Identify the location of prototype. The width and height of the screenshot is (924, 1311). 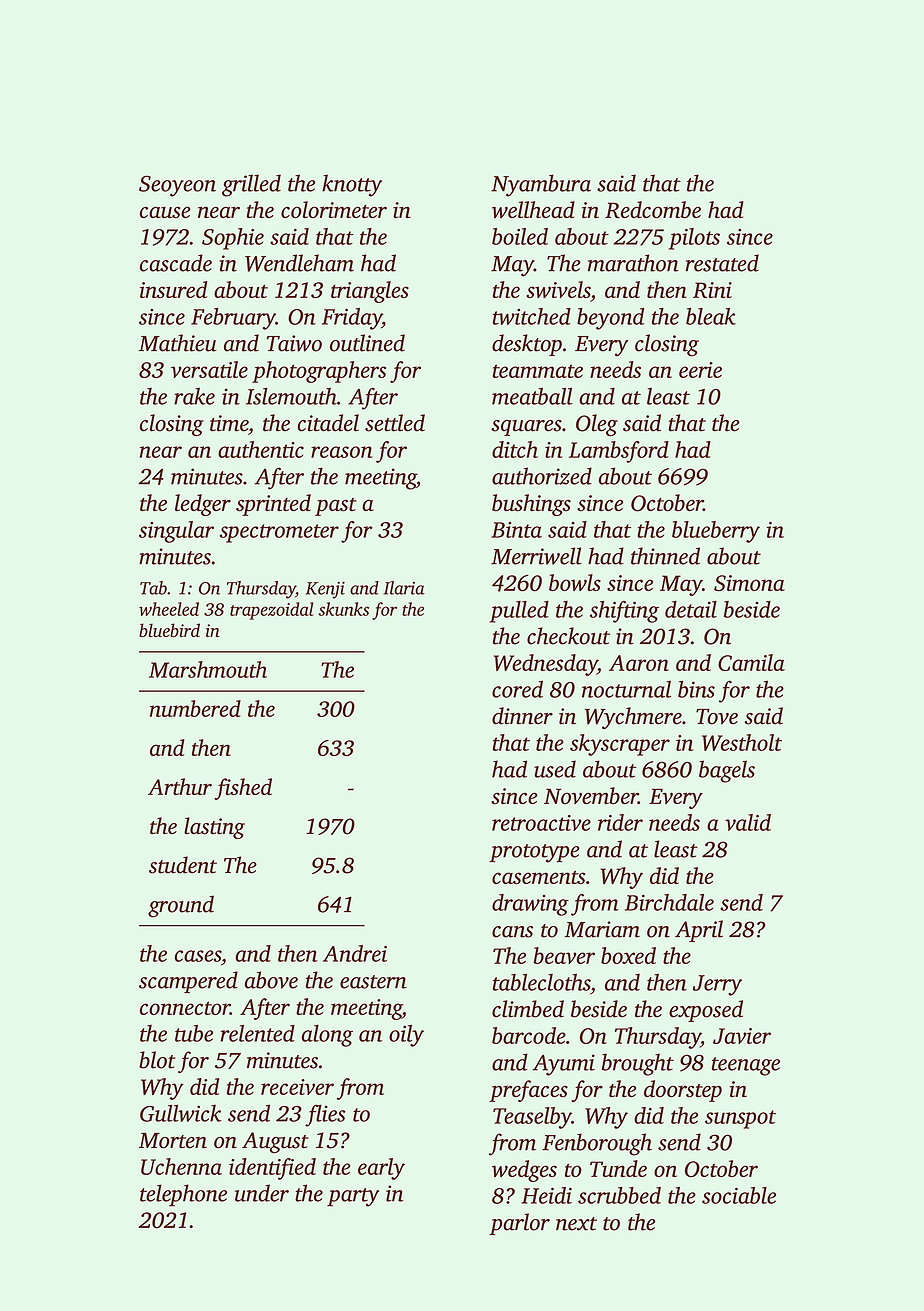
(534, 853).
